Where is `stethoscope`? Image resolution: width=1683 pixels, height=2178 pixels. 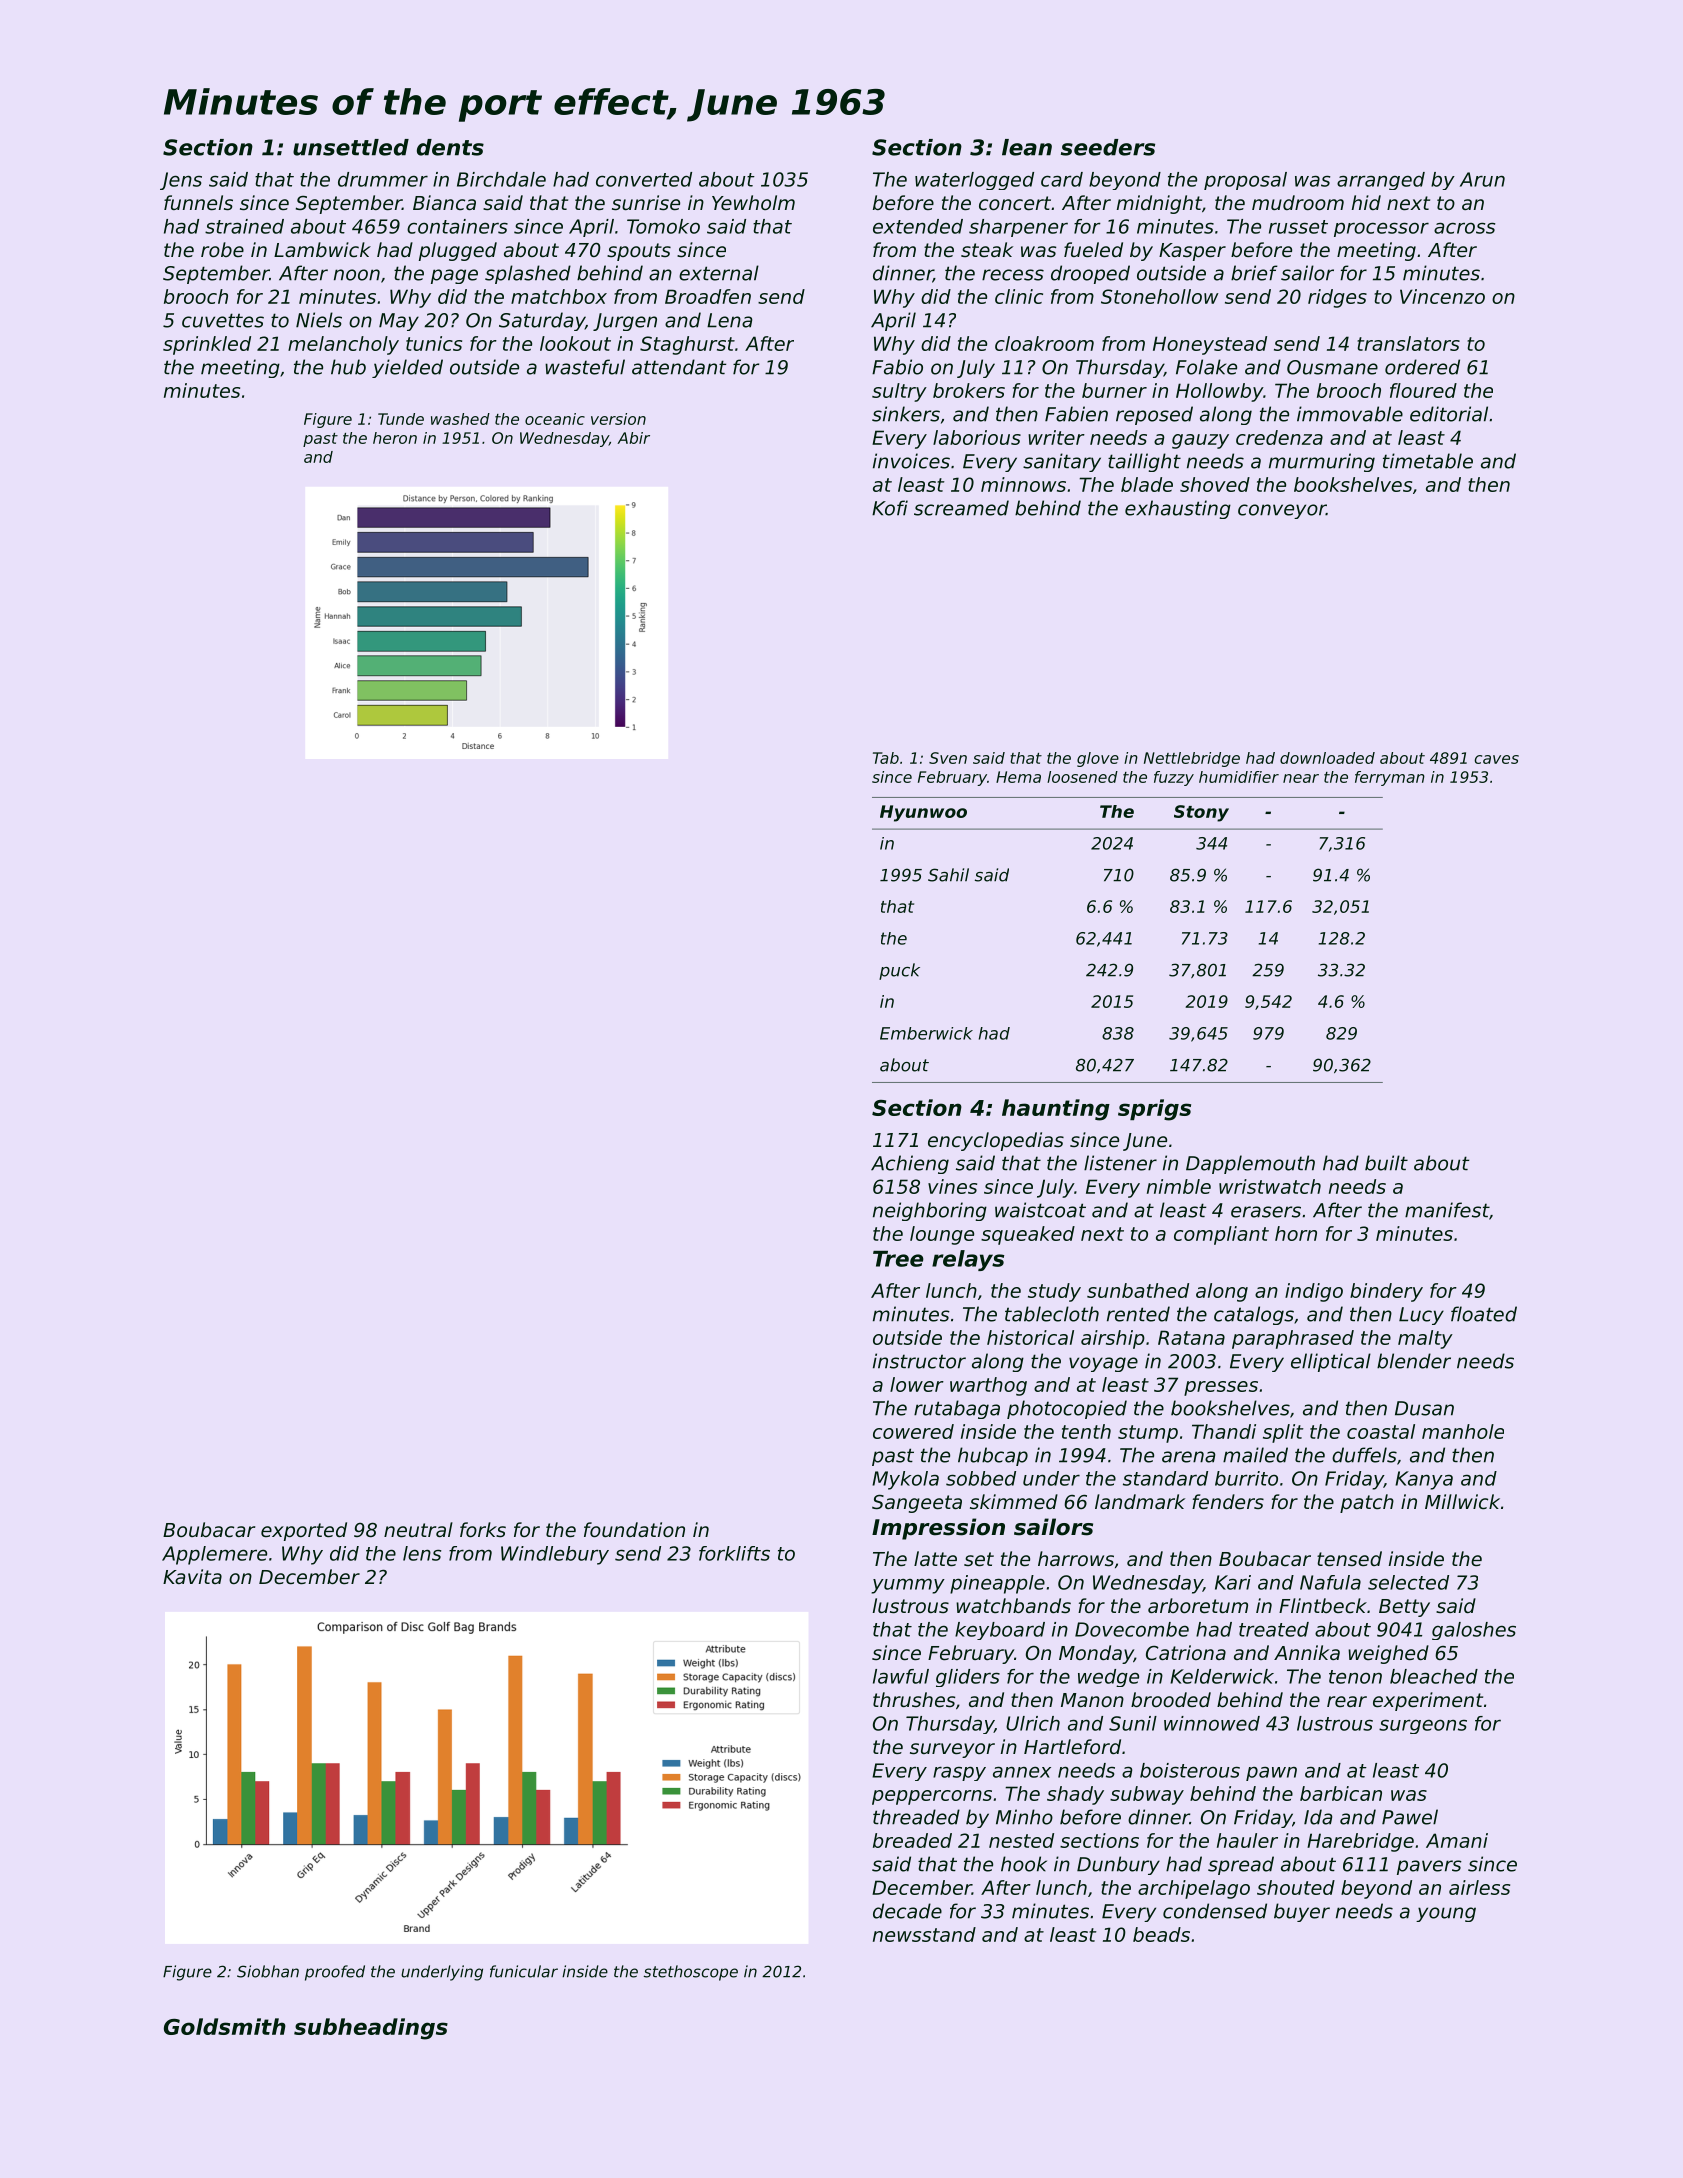
stethoscope is located at coordinates (691, 1973).
